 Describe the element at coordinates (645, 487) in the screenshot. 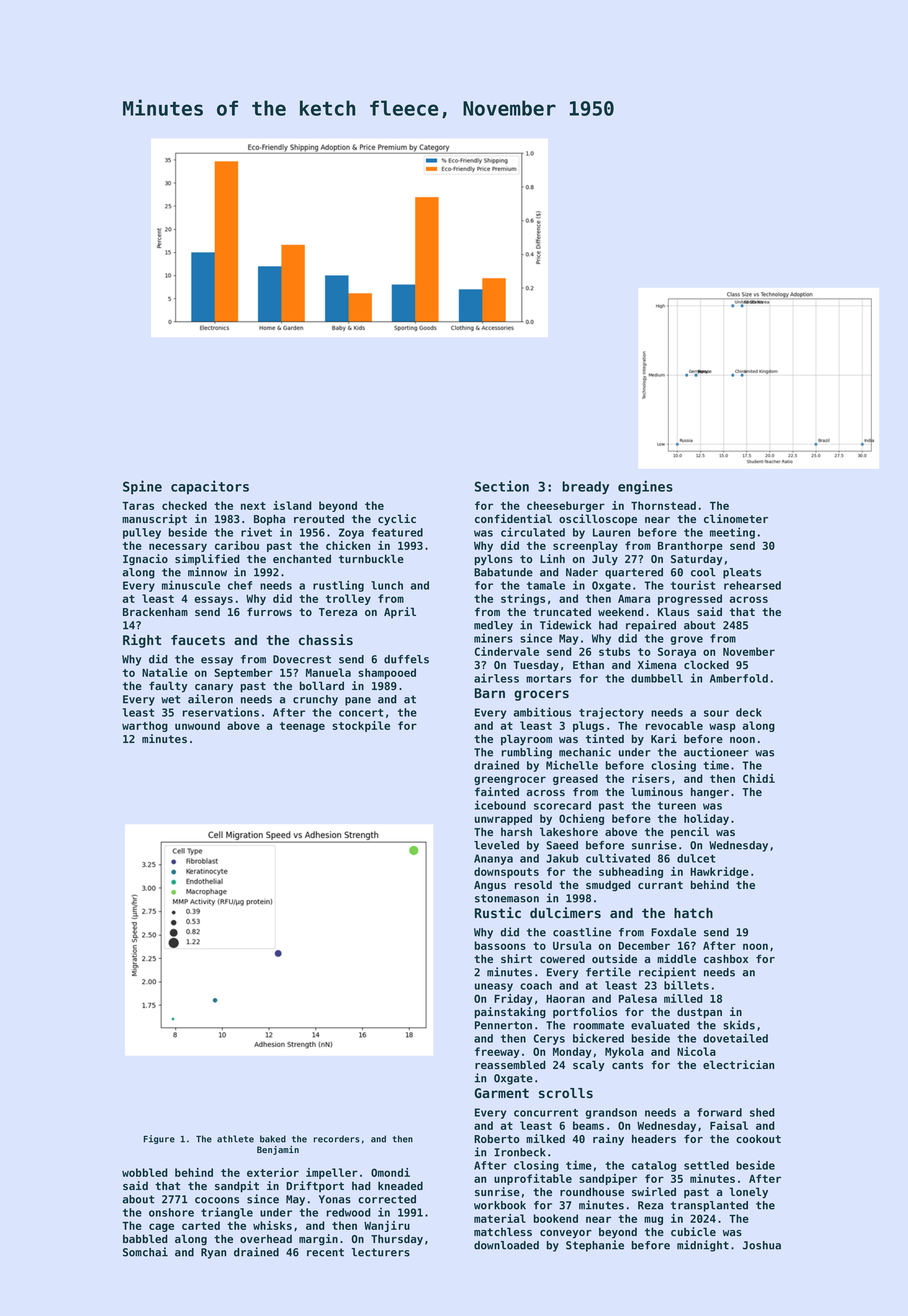

I see `engines` at that location.
